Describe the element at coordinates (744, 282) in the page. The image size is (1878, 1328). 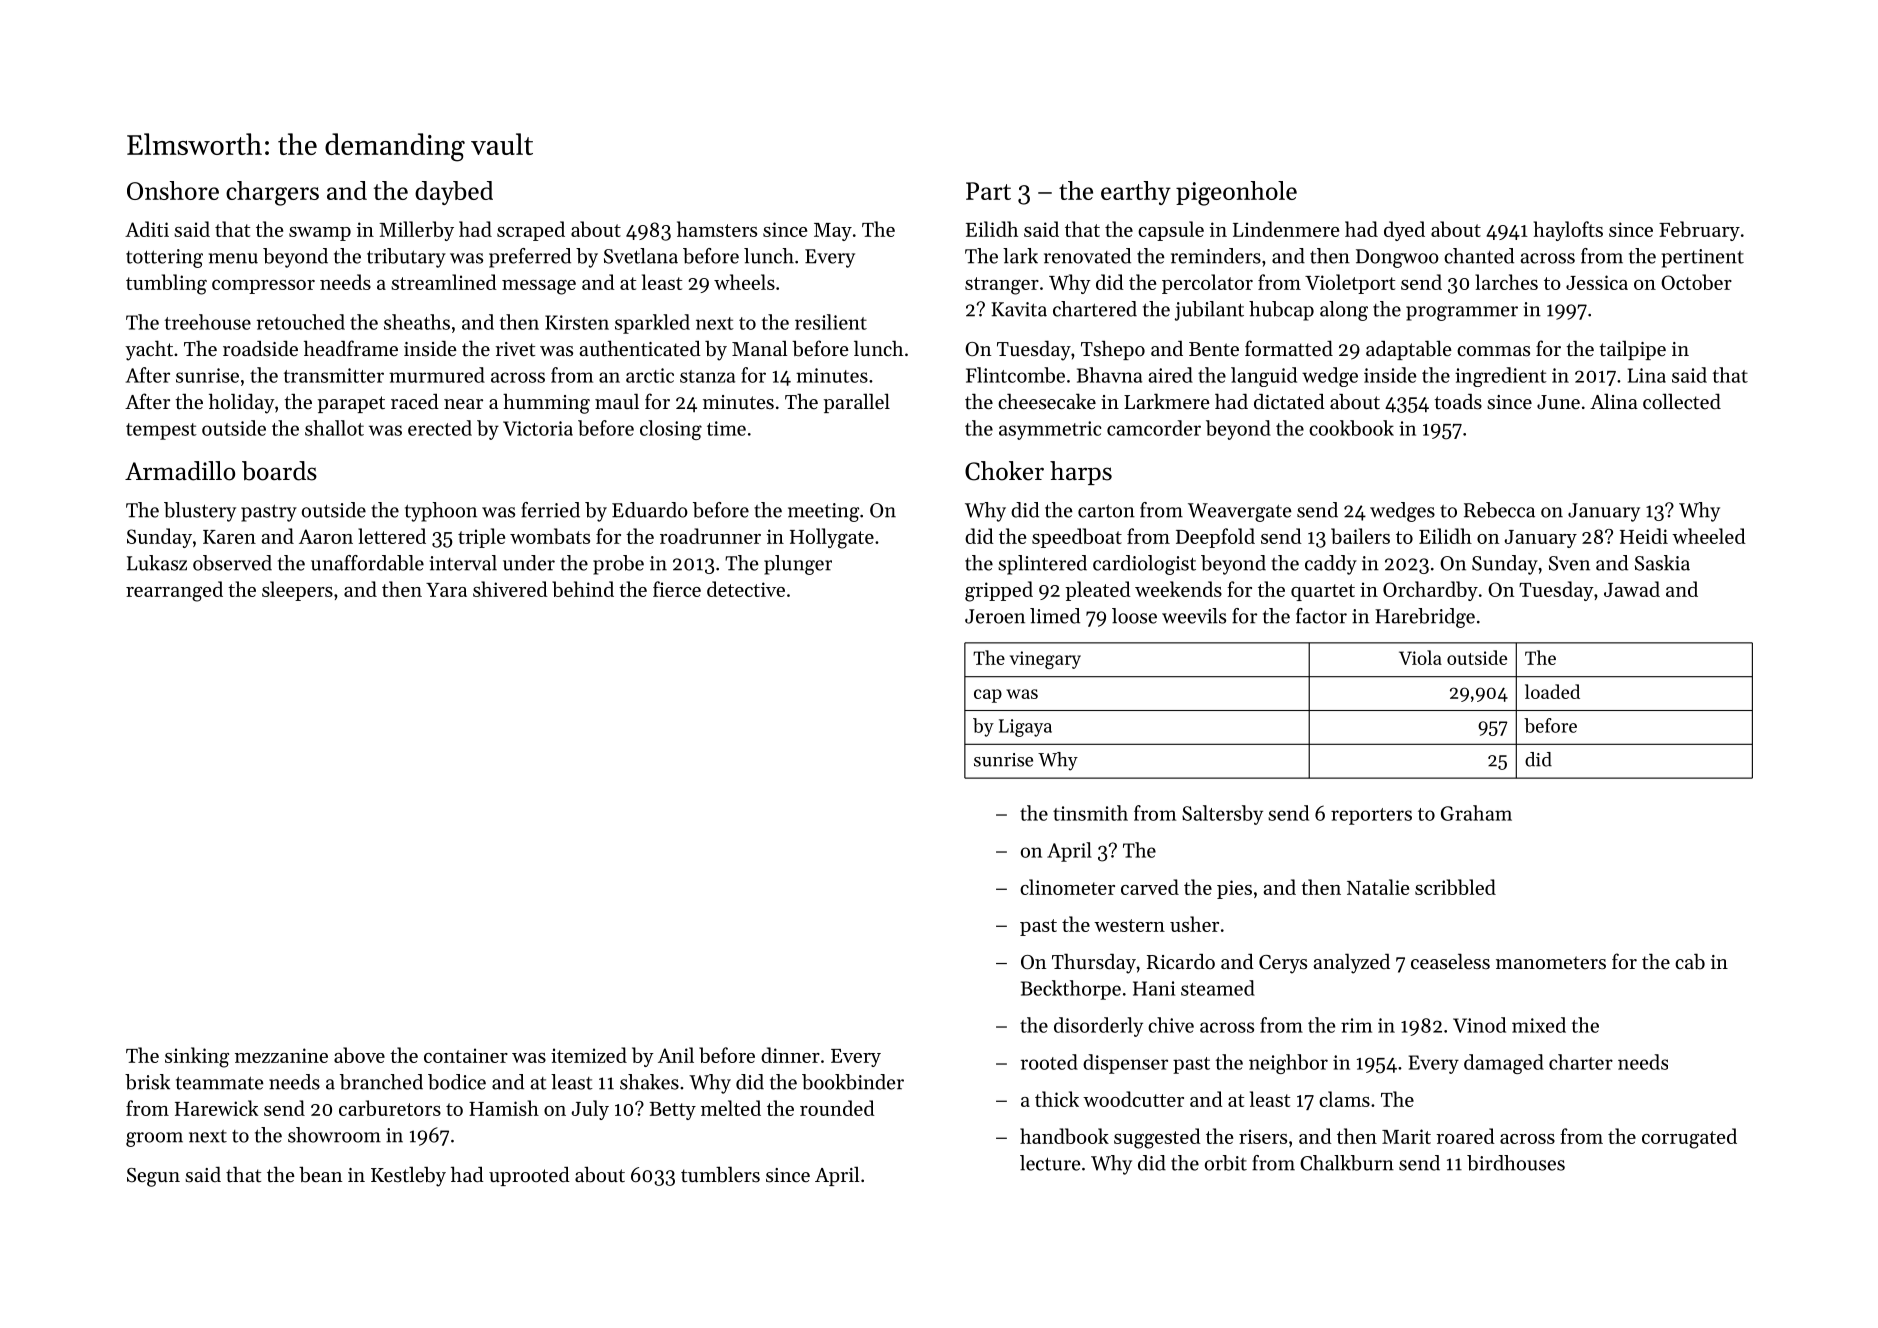
I see `wheels` at that location.
